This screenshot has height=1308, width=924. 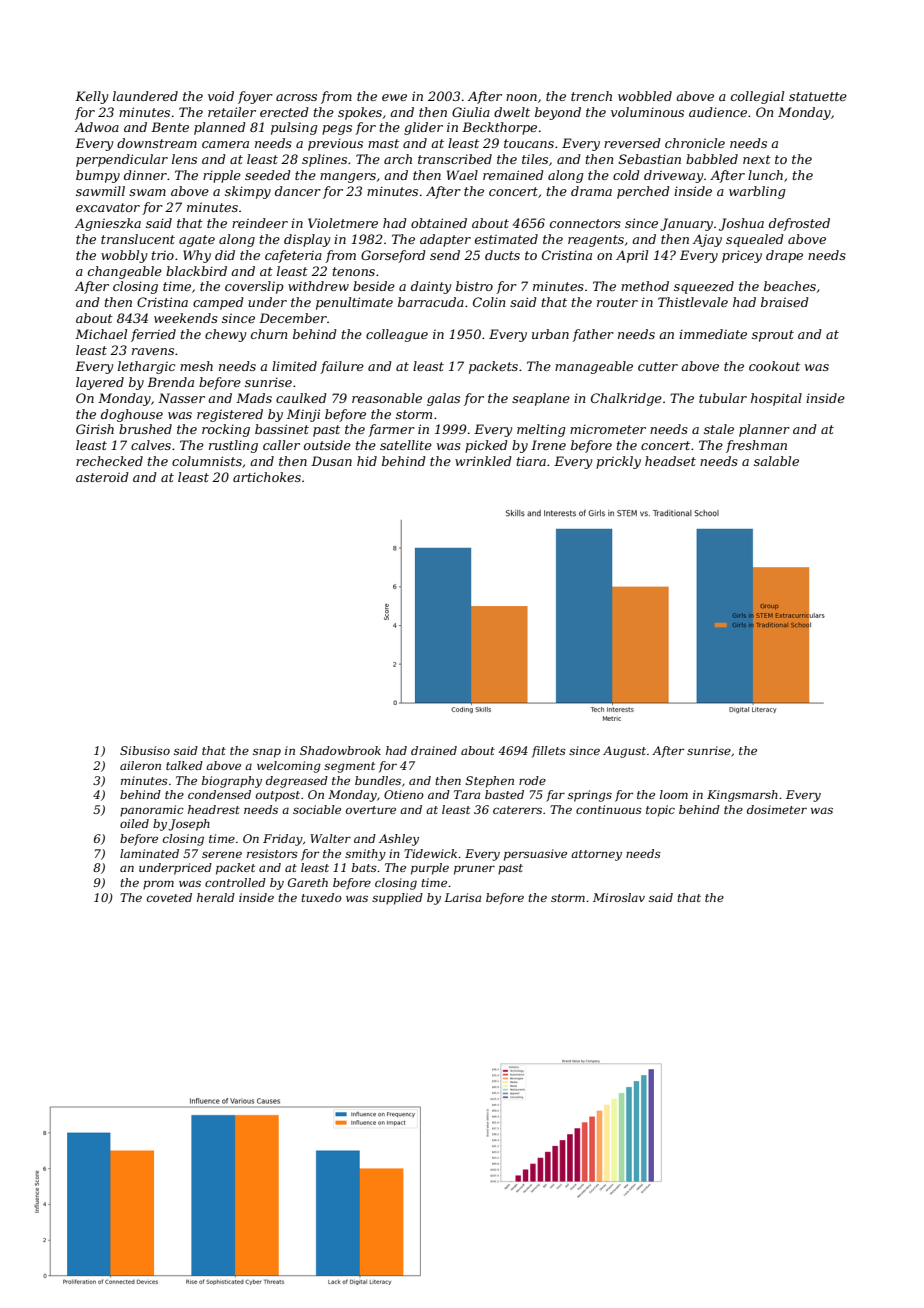 What do you see at coordinates (169, 897) in the screenshot?
I see `coveted` at bounding box center [169, 897].
